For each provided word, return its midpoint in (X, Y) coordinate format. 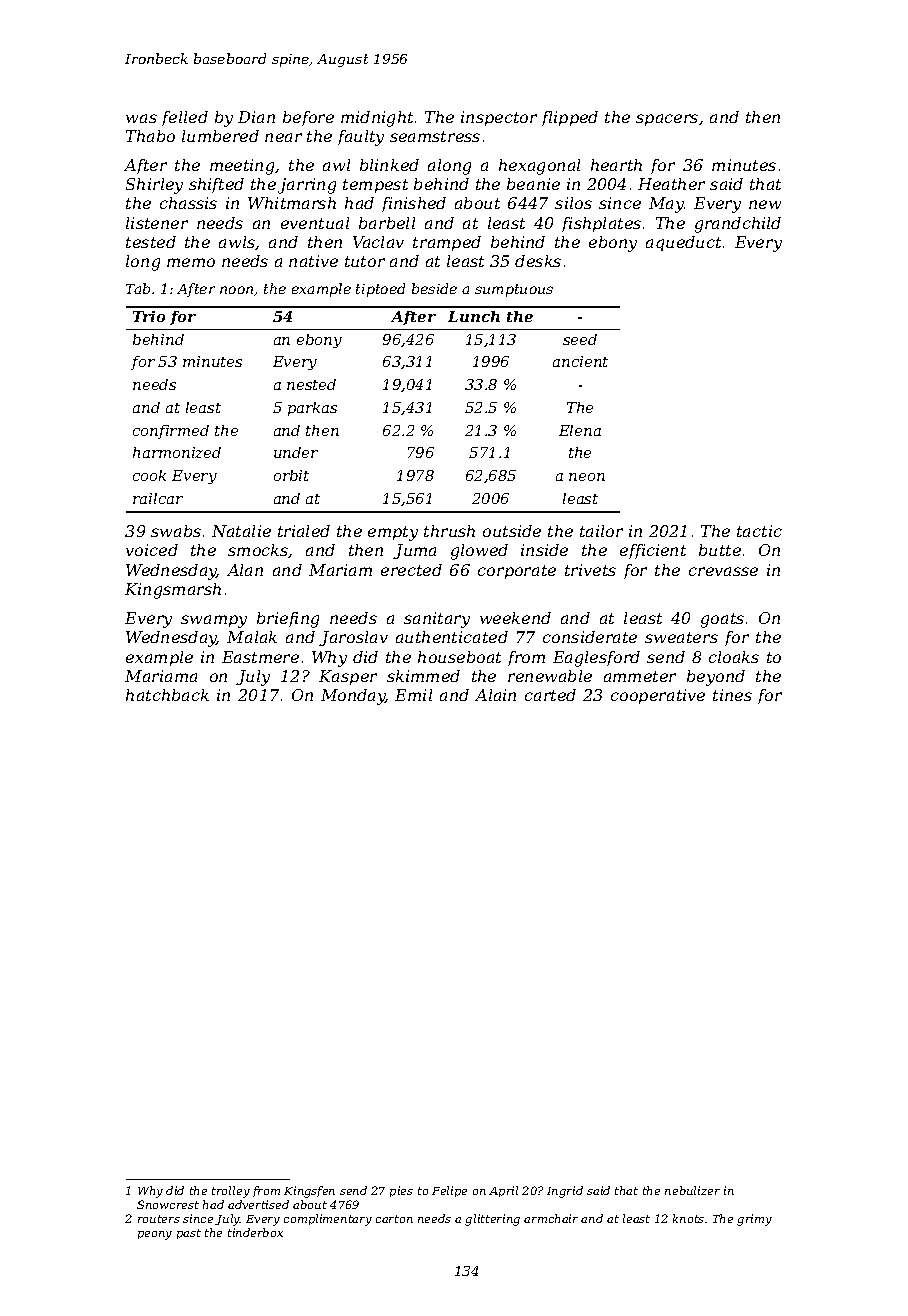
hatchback (167, 695)
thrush (449, 531)
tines (732, 695)
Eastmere (260, 657)
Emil (413, 695)
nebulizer (692, 1190)
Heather (671, 184)
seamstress (435, 136)
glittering (492, 1220)
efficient (653, 551)
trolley (231, 1192)
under (296, 452)
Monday (353, 697)
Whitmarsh (292, 203)
